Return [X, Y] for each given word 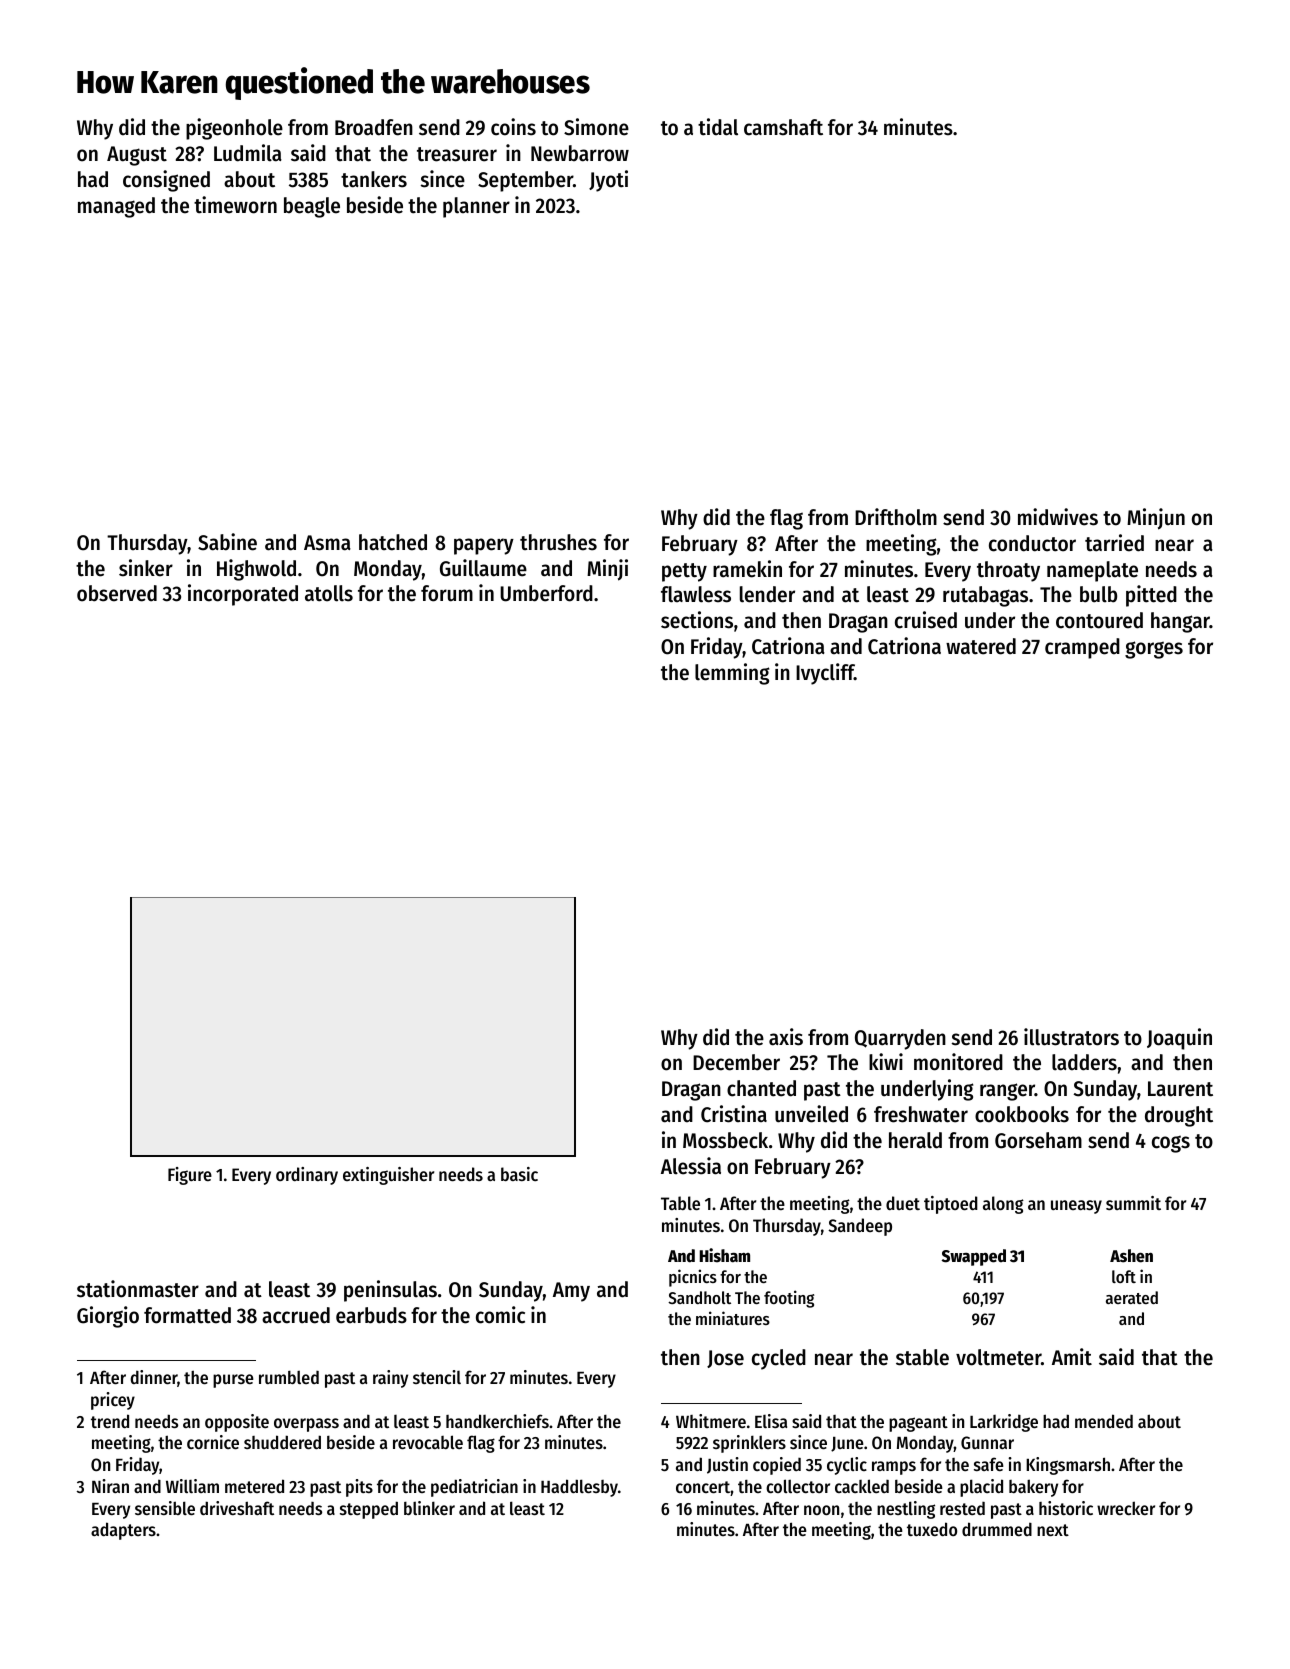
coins [513, 127]
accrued [296, 1315]
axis [786, 1037]
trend [110, 1421]
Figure [190, 1176]
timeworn [235, 205]
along [1003, 1205]
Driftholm [896, 517]
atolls [329, 593]
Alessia [691, 1166]
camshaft [783, 127]
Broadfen [374, 127]
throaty [1008, 571]
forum [447, 593]
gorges [1154, 650]
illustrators [1071, 1037]
